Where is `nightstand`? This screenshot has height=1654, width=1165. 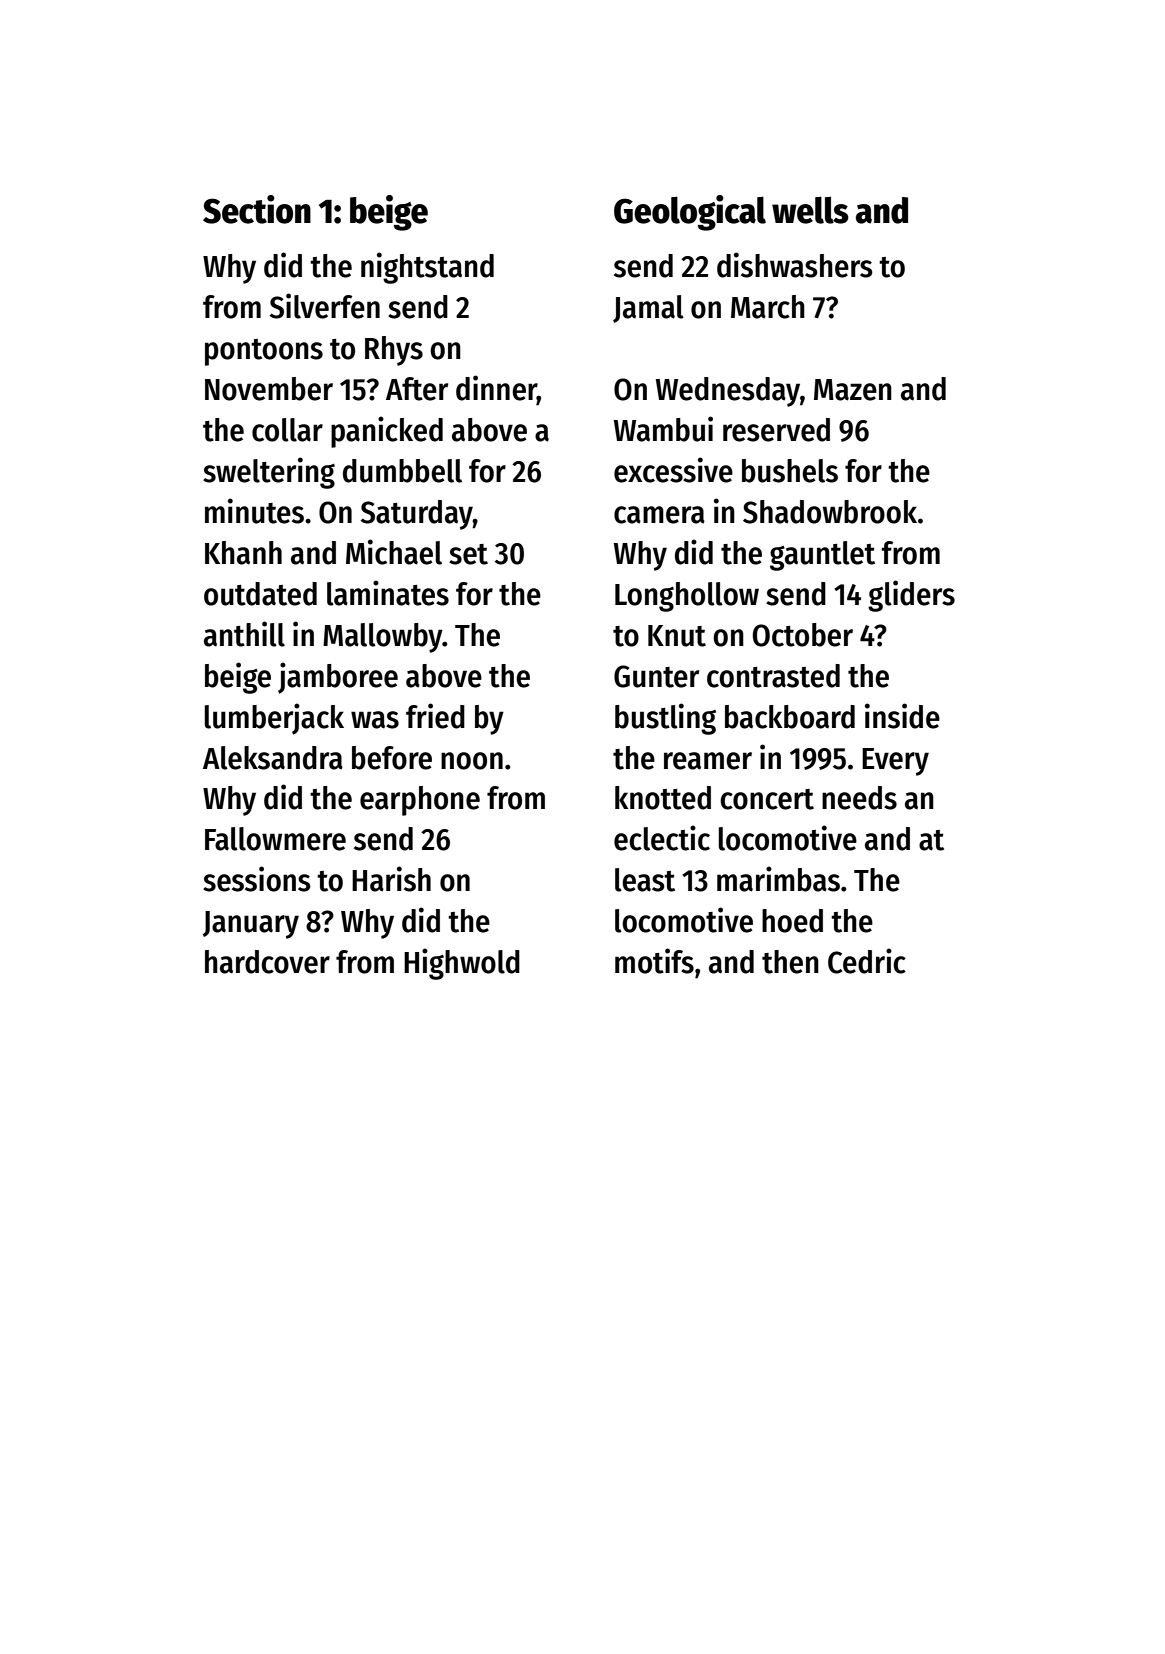 nightstand is located at coordinates (427, 268).
